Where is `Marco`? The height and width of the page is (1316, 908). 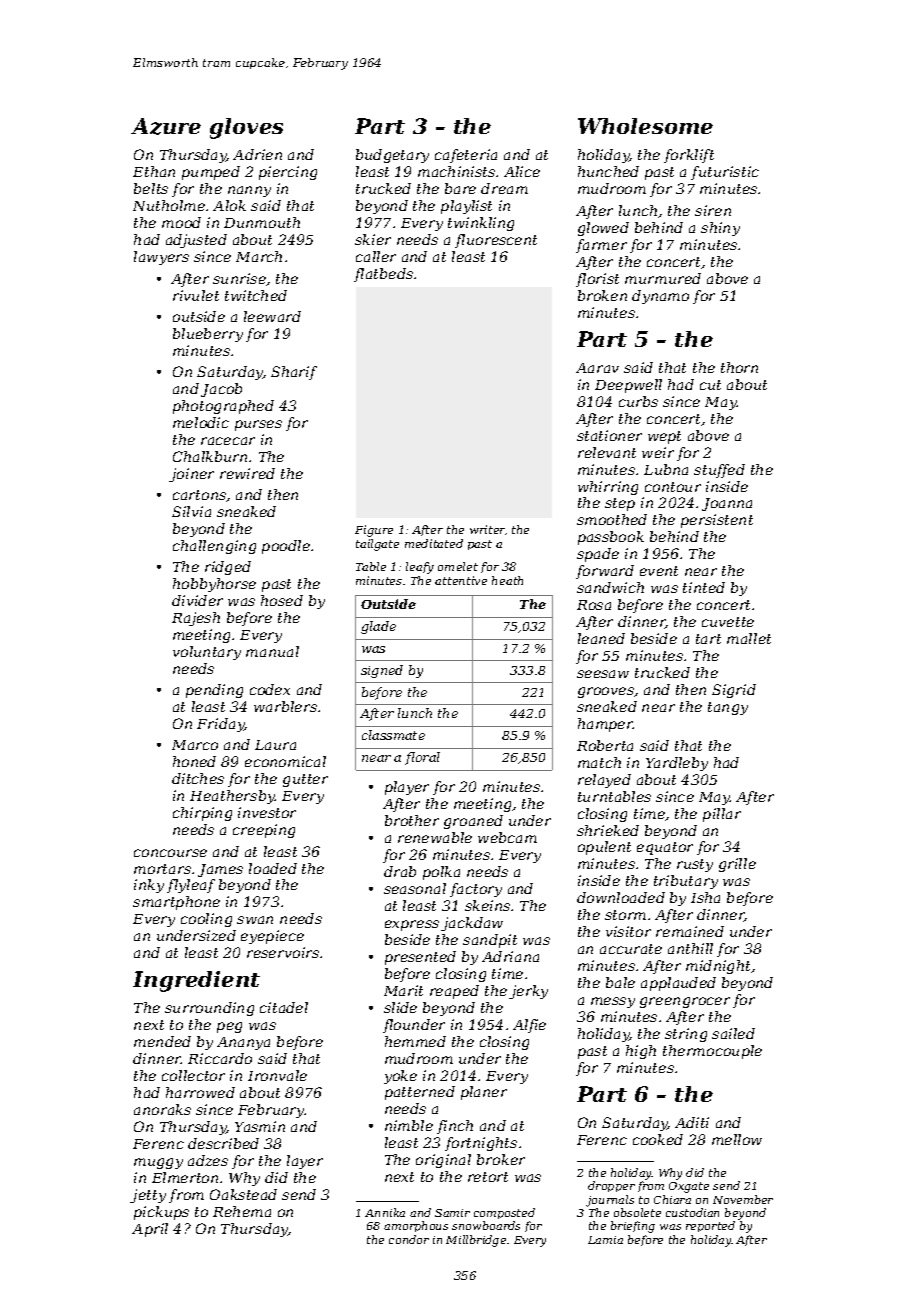 Marco is located at coordinates (195, 745).
